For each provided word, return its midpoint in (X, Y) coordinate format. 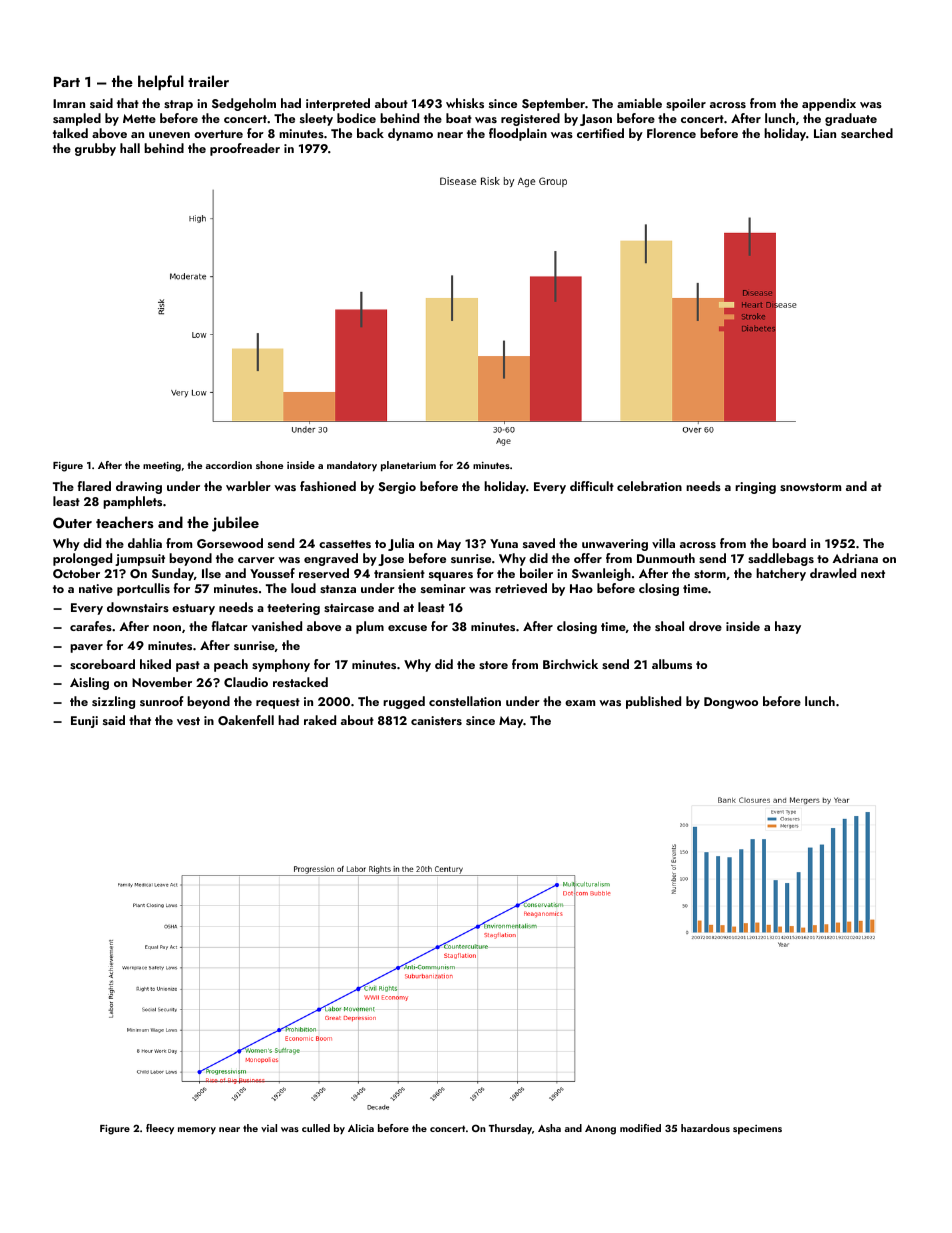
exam (580, 703)
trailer (208, 81)
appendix (829, 104)
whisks (465, 103)
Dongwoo (731, 703)
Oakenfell (246, 720)
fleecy (160, 1129)
